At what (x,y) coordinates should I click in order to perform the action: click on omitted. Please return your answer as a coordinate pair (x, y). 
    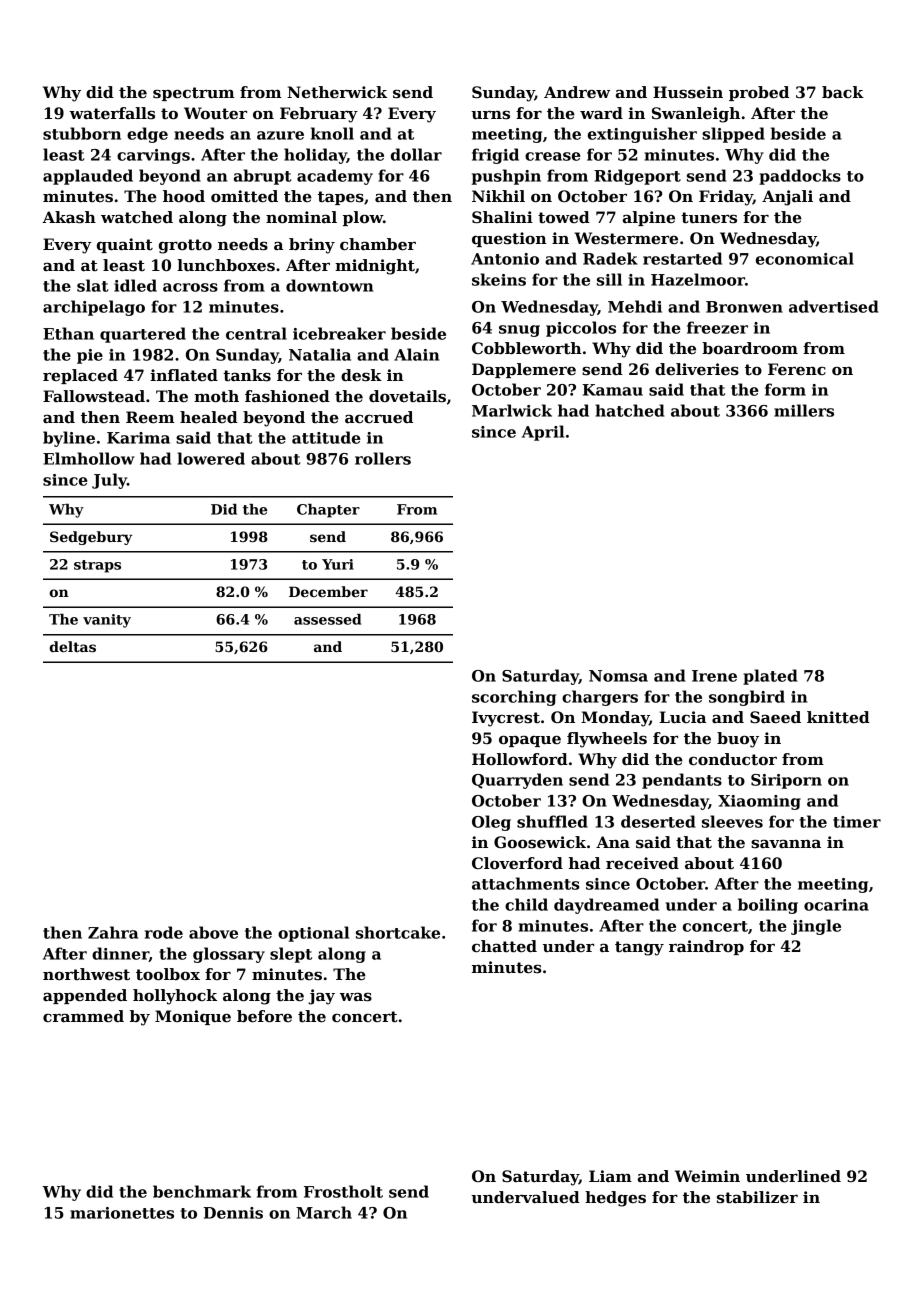
    Looking at the image, I should click on (244, 196).
